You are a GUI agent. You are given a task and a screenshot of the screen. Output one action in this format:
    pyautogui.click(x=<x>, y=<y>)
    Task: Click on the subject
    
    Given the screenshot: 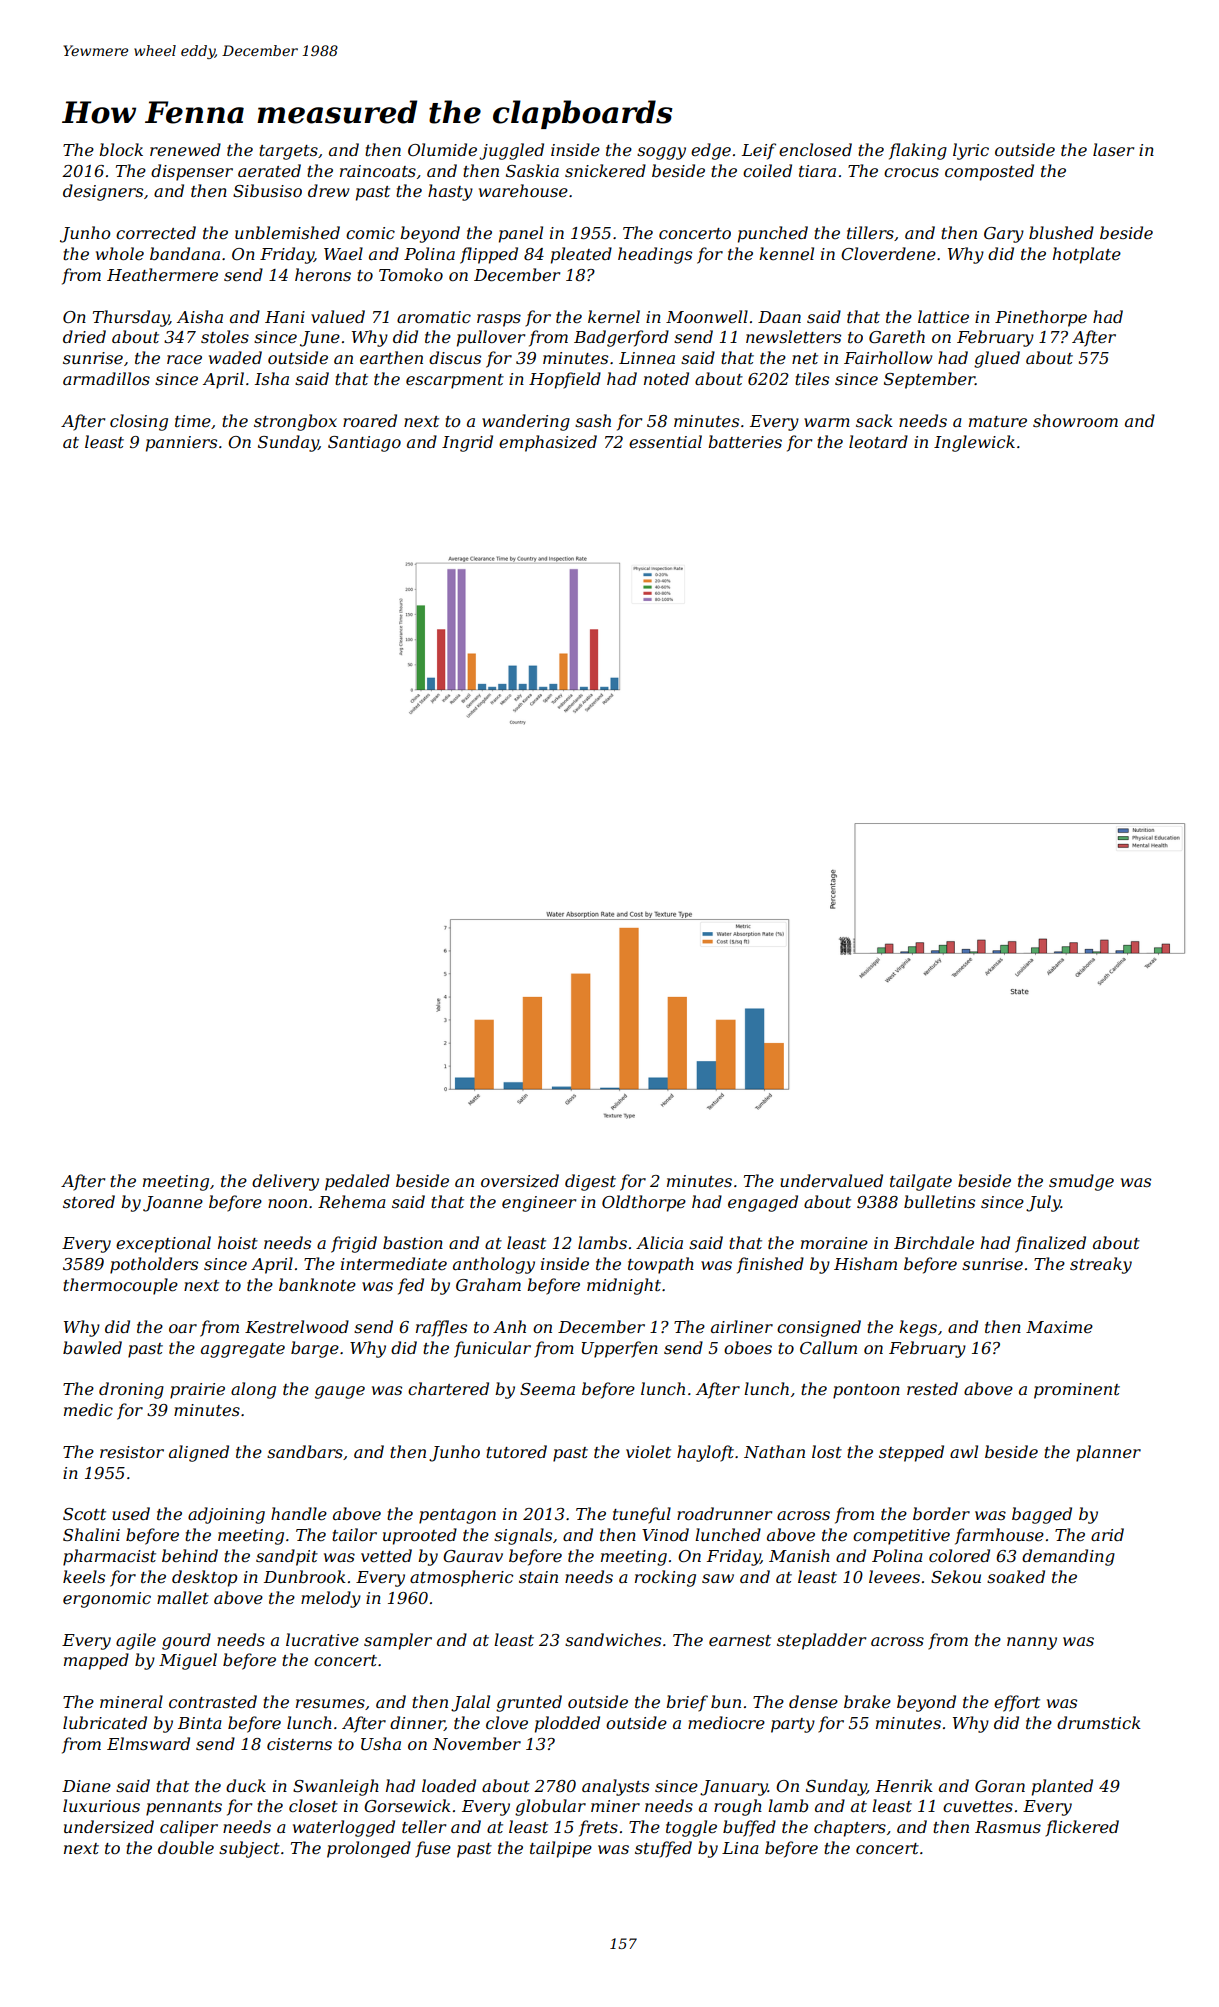 What is the action you would take?
    pyautogui.click(x=249, y=1849)
